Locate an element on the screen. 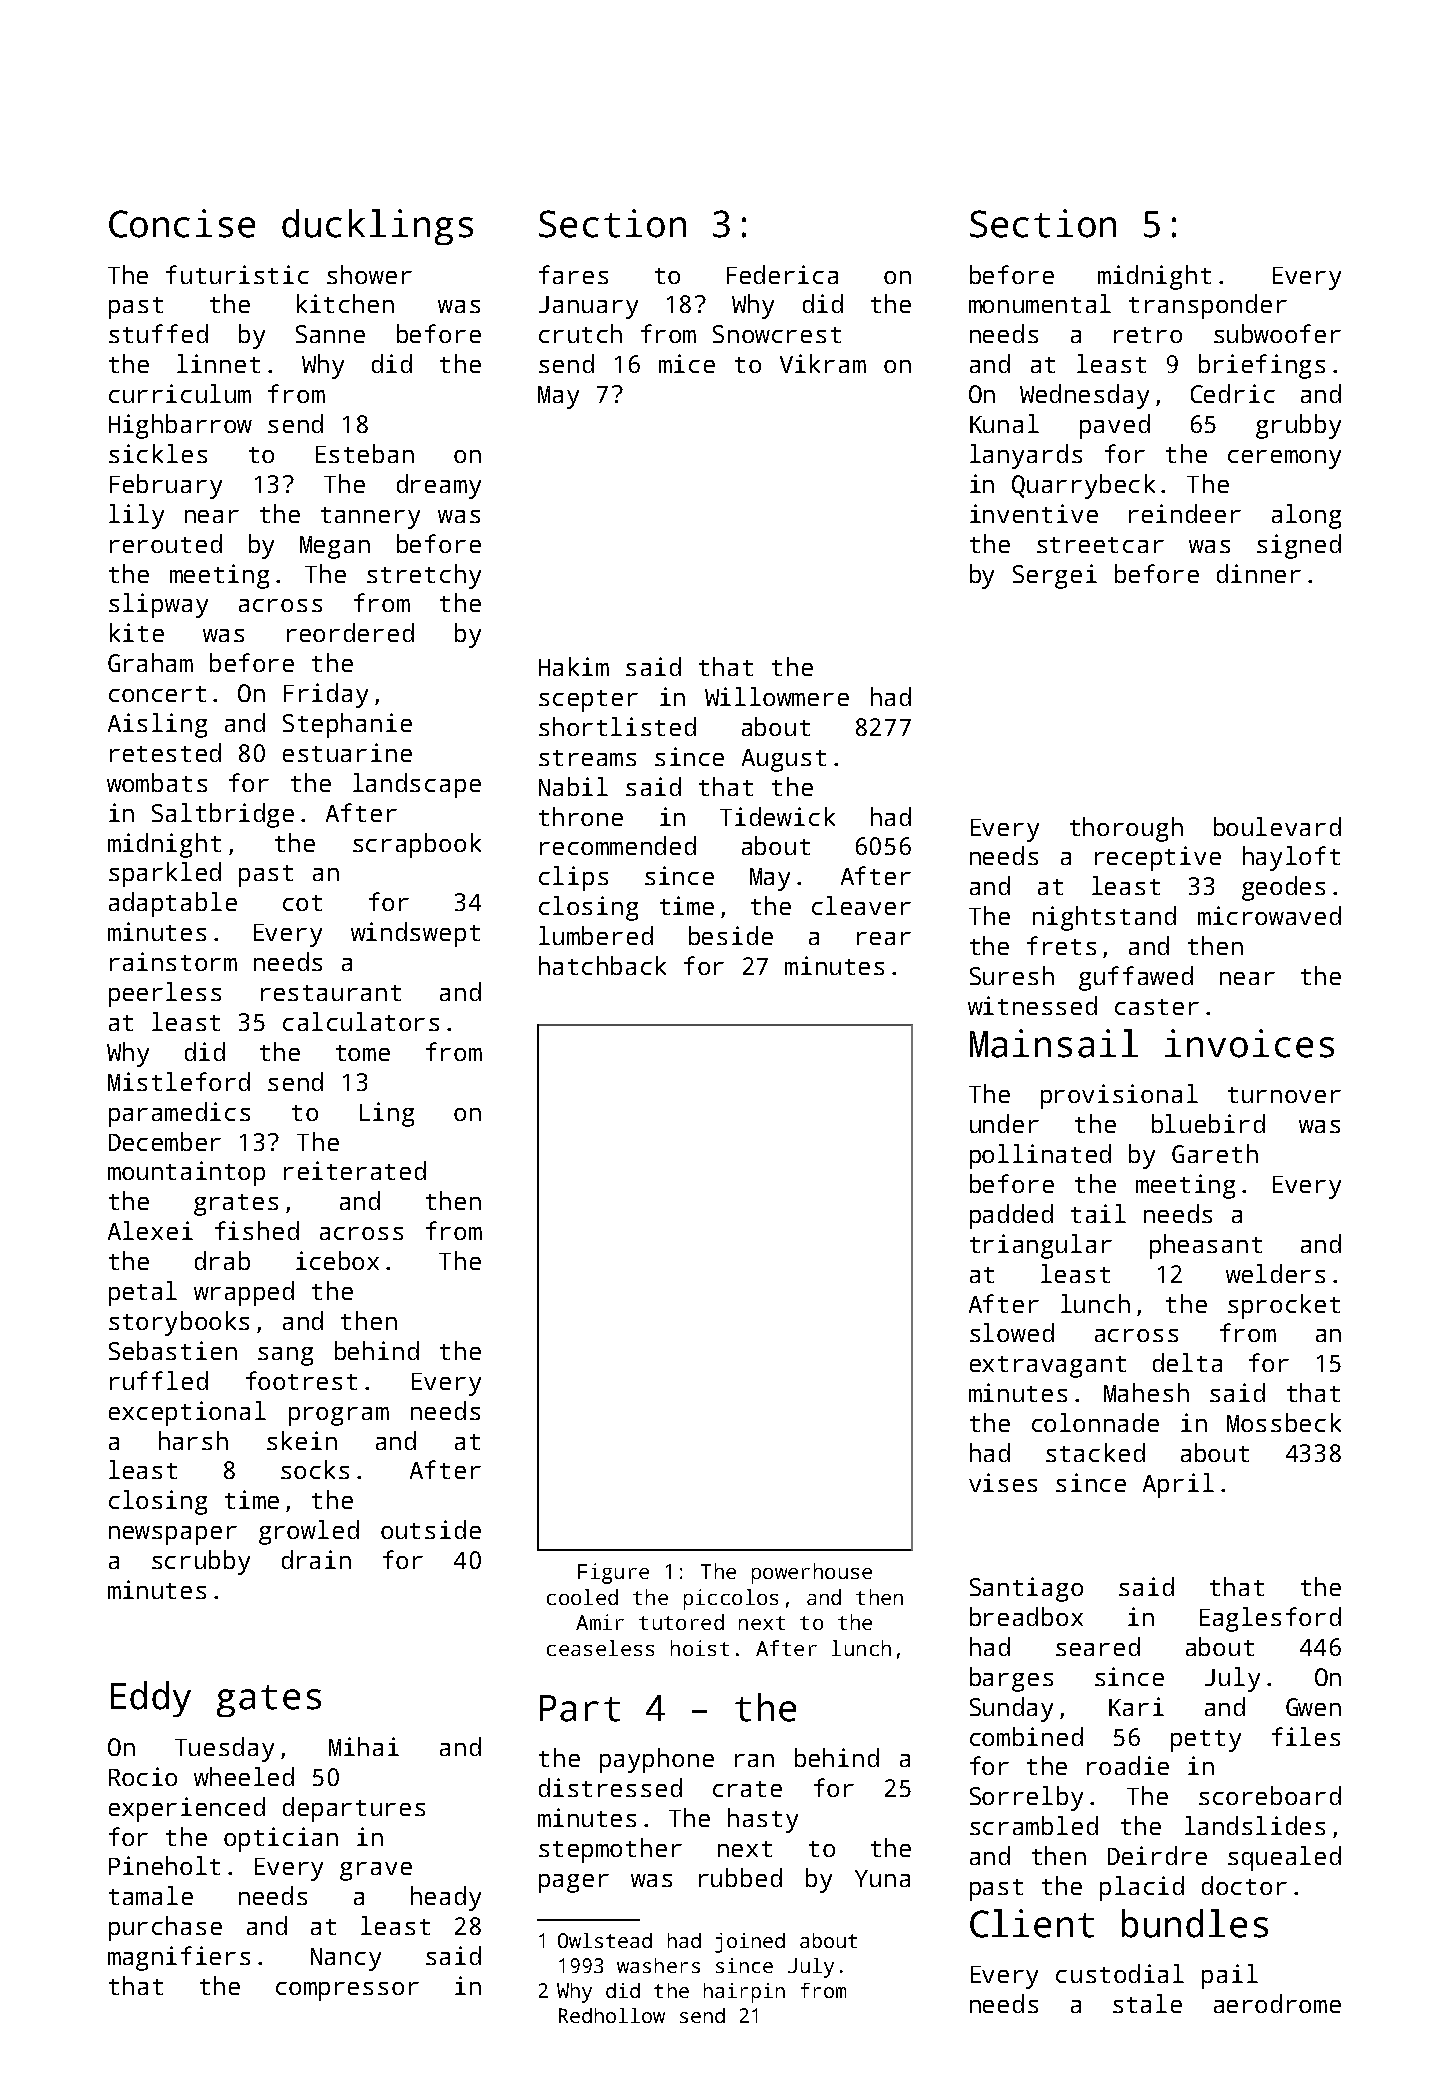 The width and height of the screenshot is (1450, 2100). Friday is located at coordinates (326, 695).
